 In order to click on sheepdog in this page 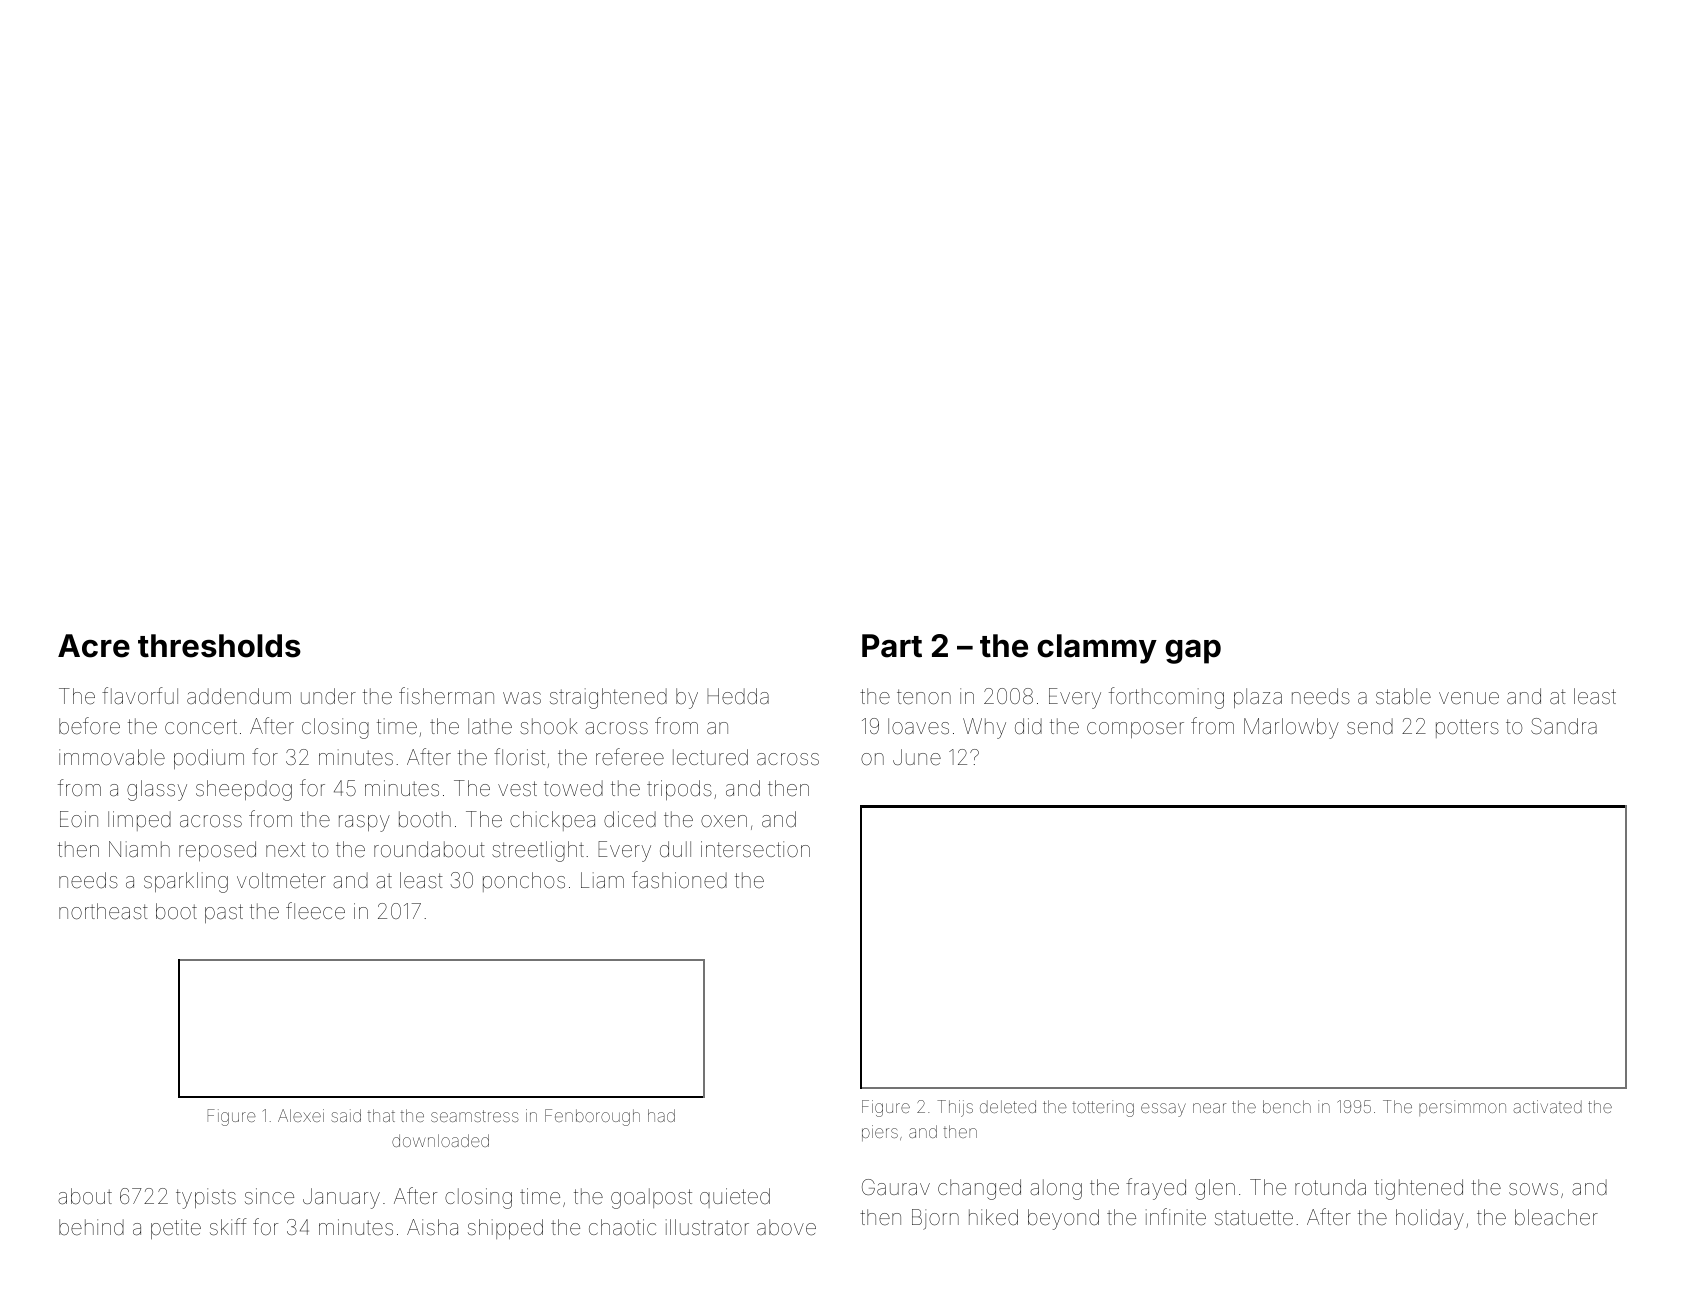, I will do `click(244, 790)`.
